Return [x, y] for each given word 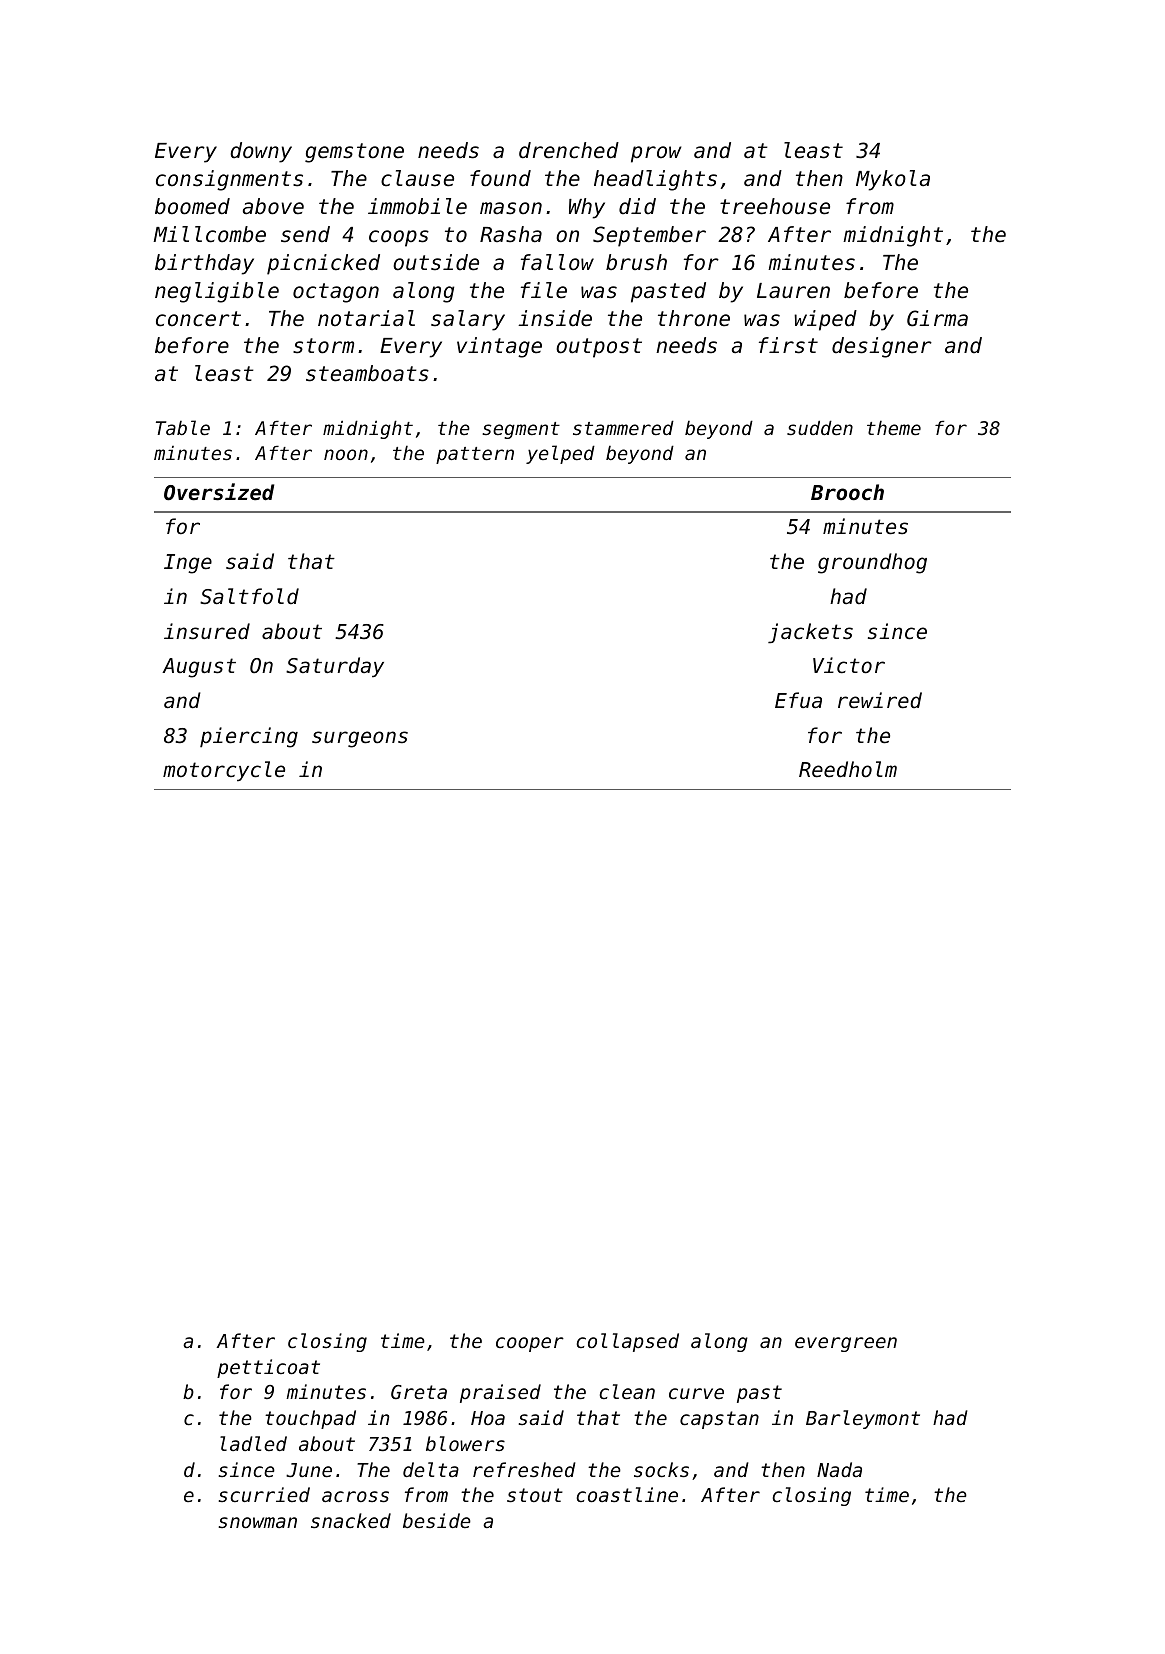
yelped [560, 454]
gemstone [354, 153]
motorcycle [224, 771]
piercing [249, 737]
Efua [798, 700]
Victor [849, 665]
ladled [253, 1443]
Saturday [335, 667]
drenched [569, 150]
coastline [627, 1494]
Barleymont [863, 1419]
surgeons [360, 739]
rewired [880, 700]
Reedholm [848, 769]
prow [656, 154]
